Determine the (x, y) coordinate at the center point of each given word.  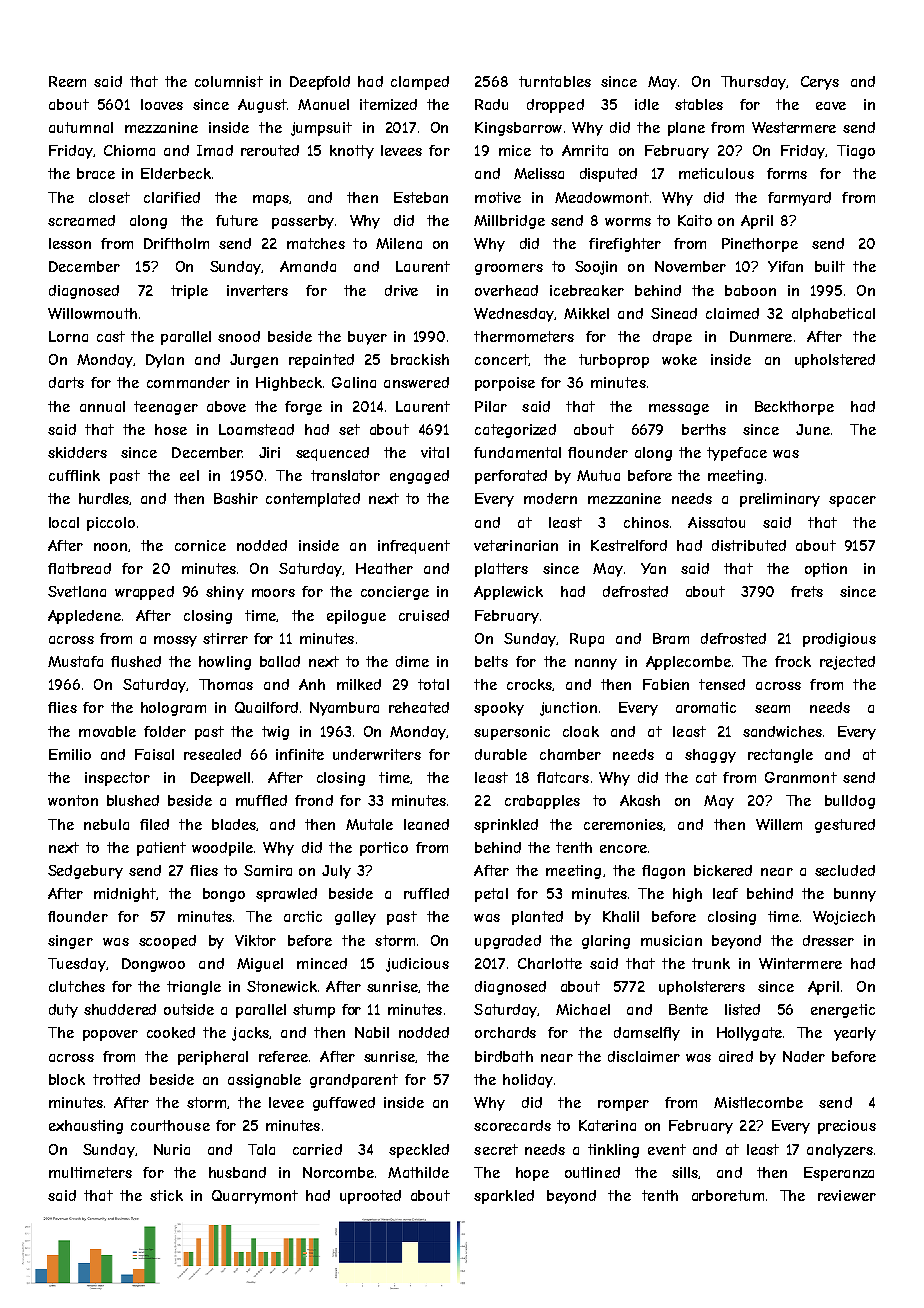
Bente (688, 1009)
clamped (420, 83)
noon (110, 547)
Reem (67, 81)
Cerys (820, 83)
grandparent (354, 1081)
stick (166, 1195)
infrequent (414, 547)
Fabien (666, 684)
